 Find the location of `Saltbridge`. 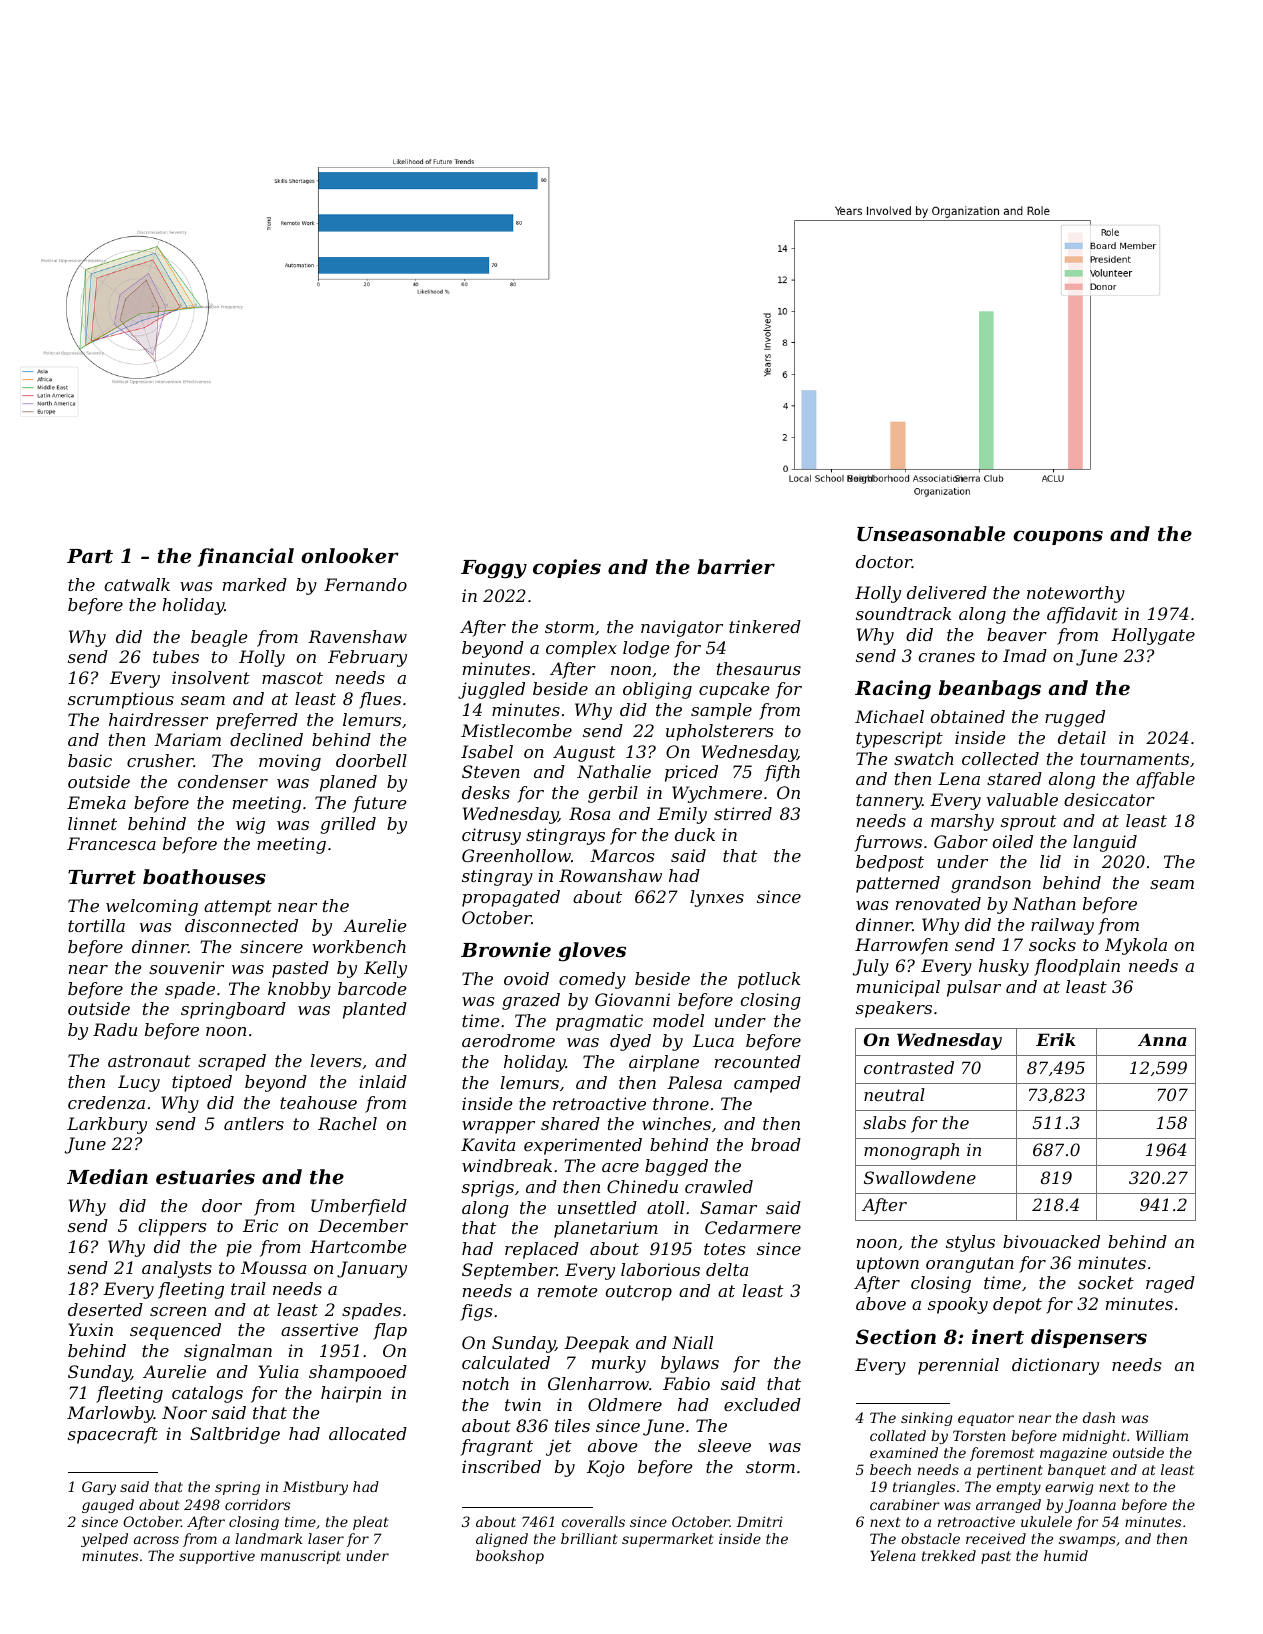

Saltbridge is located at coordinates (235, 1435).
